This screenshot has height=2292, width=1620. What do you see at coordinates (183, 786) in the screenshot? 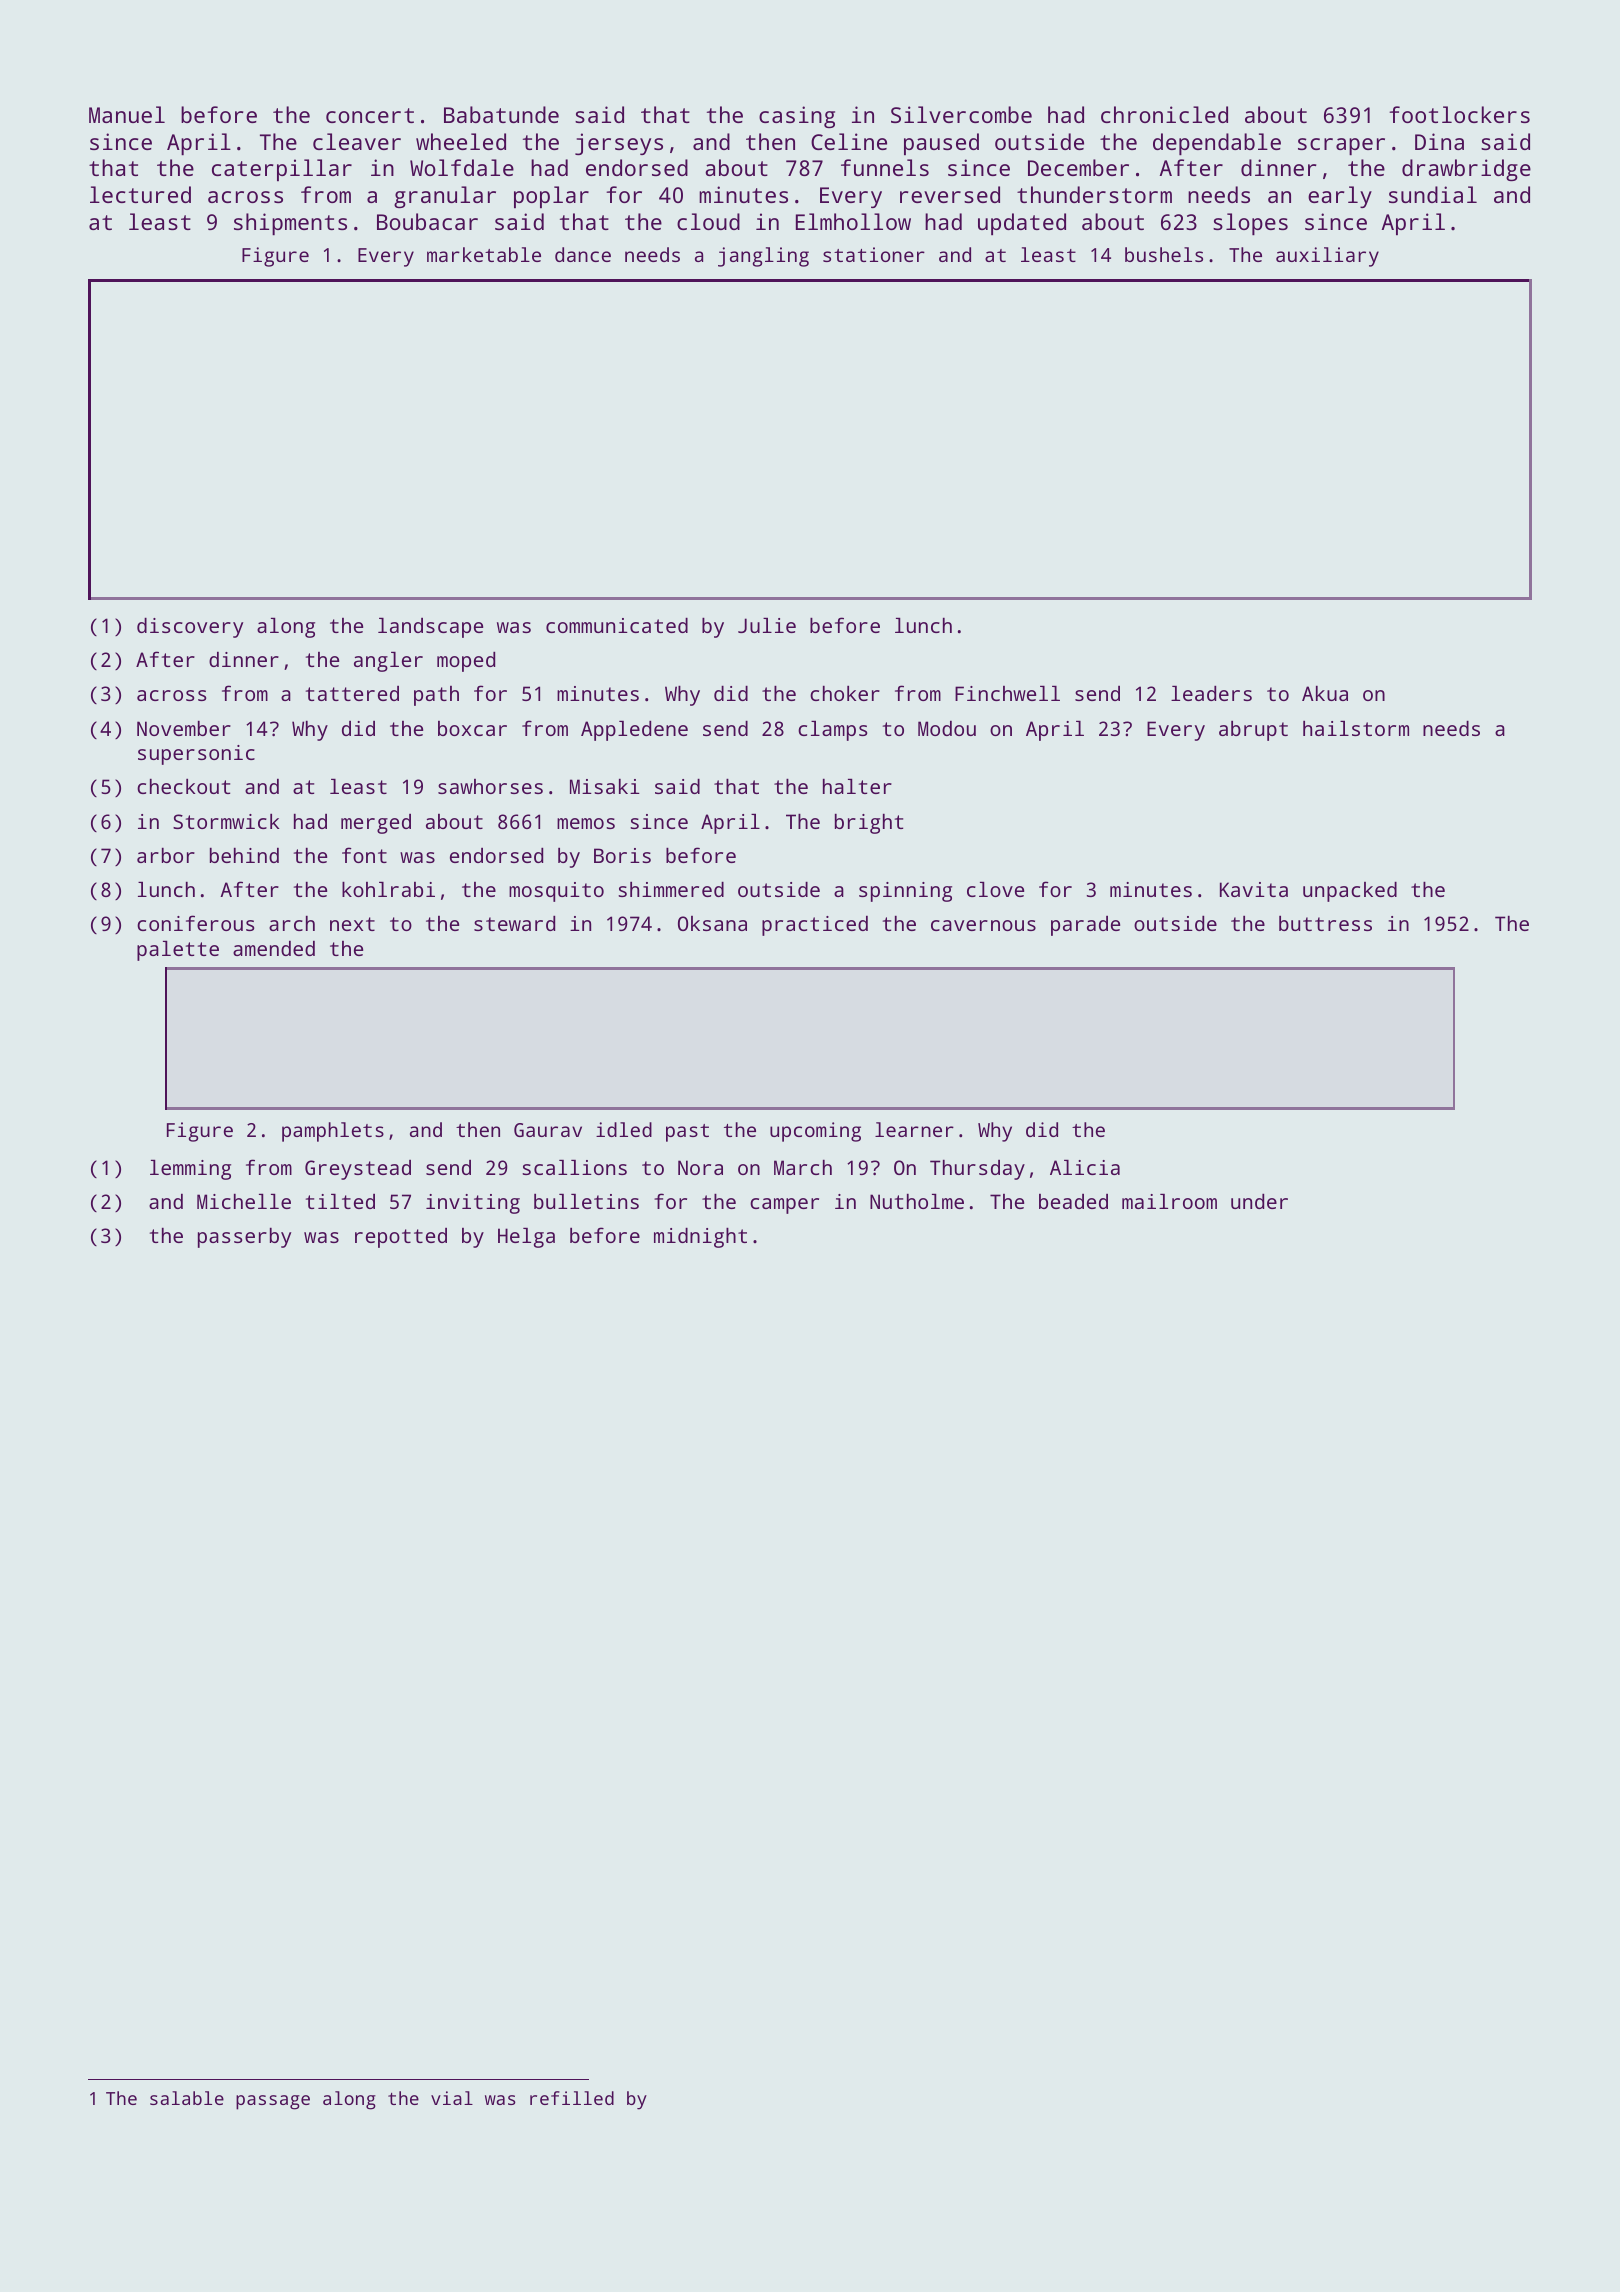
I see `checkout` at bounding box center [183, 786].
